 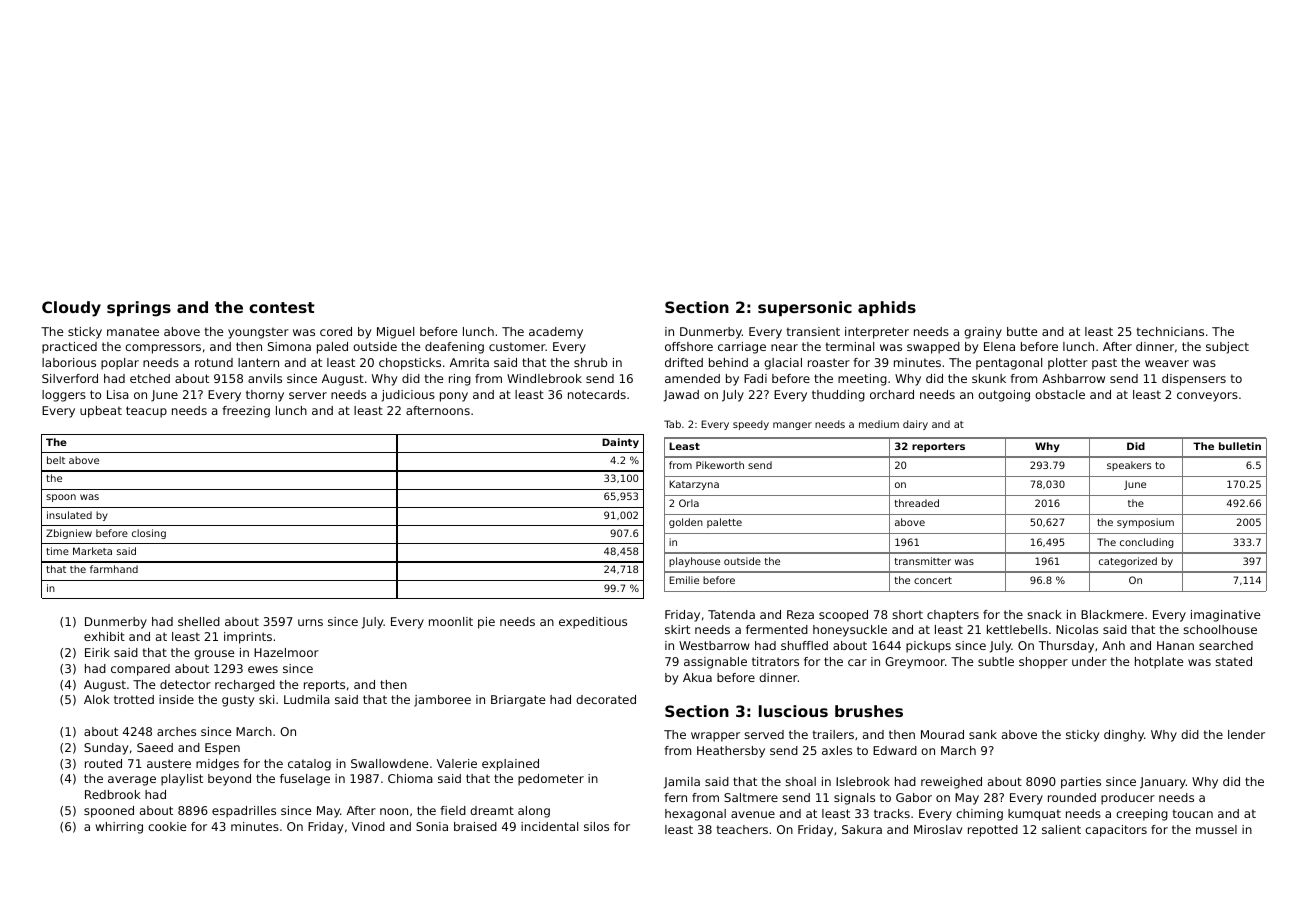 What do you see at coordinates (114, 569) in the page?
I see `farmhand` at bounding box center [114, 569].
